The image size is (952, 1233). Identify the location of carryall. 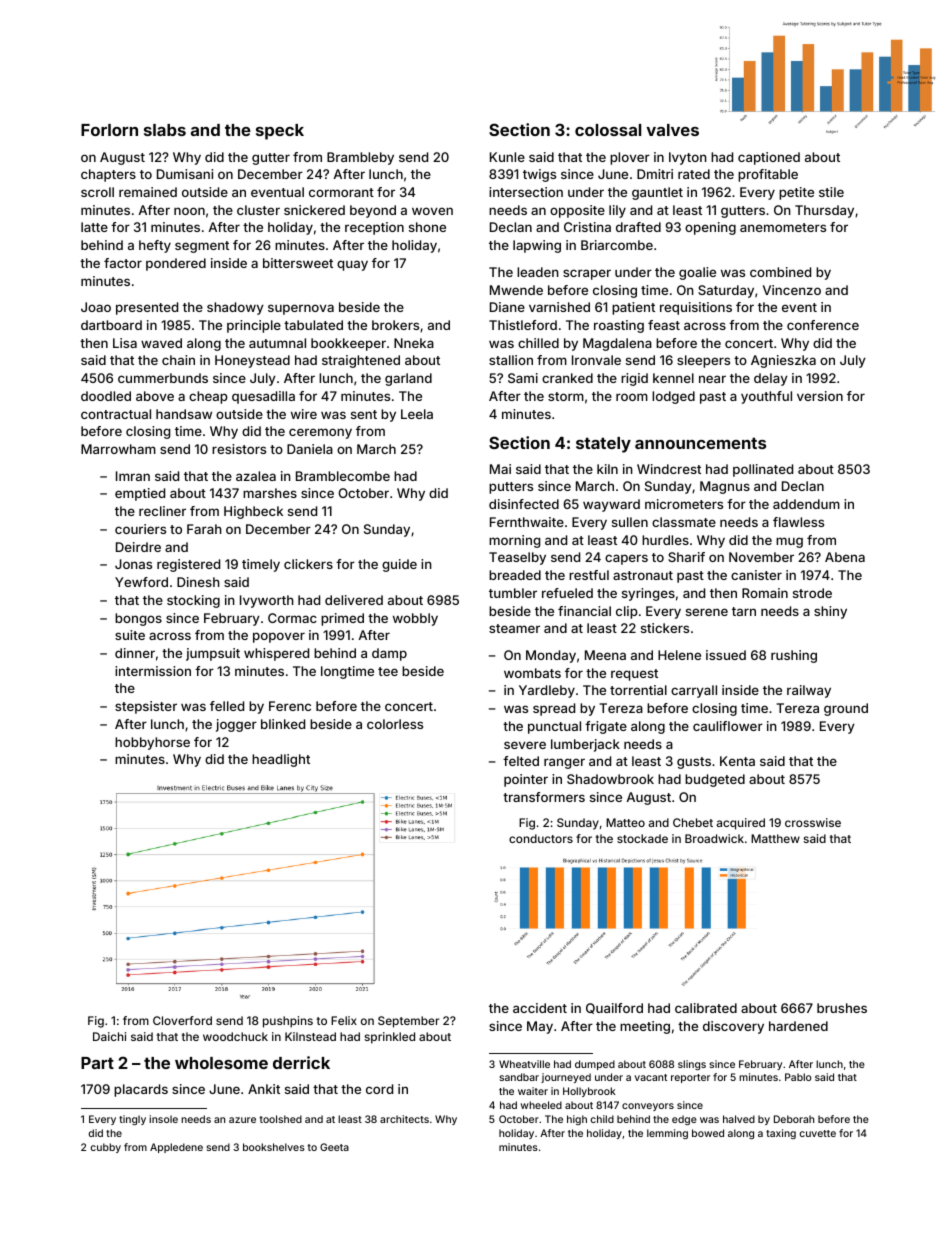
(694, 691).
